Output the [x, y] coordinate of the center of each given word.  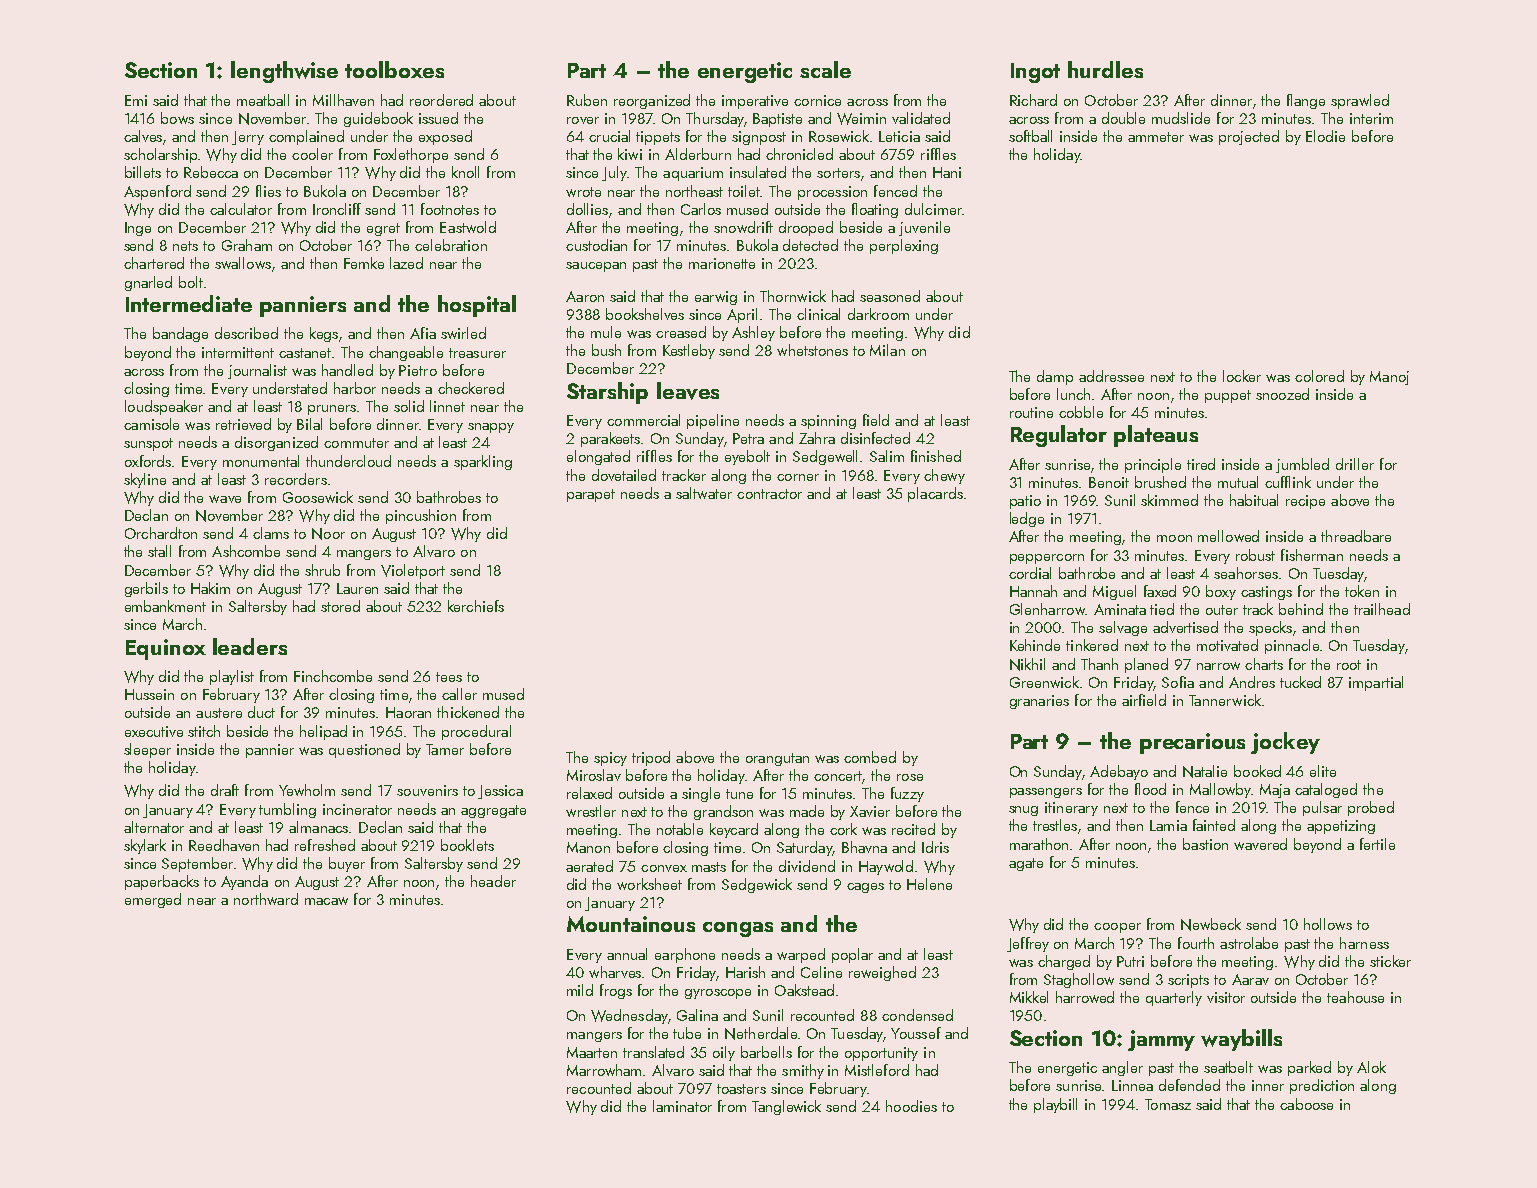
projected [1249, 137]
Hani [947, 172]
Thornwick [793, 296]
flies [268, 191]
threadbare [1356, 536]
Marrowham [604, 1070]
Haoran [408, 712]
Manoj [1389, 378]
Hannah [1033, 591]
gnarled [148, 283]
